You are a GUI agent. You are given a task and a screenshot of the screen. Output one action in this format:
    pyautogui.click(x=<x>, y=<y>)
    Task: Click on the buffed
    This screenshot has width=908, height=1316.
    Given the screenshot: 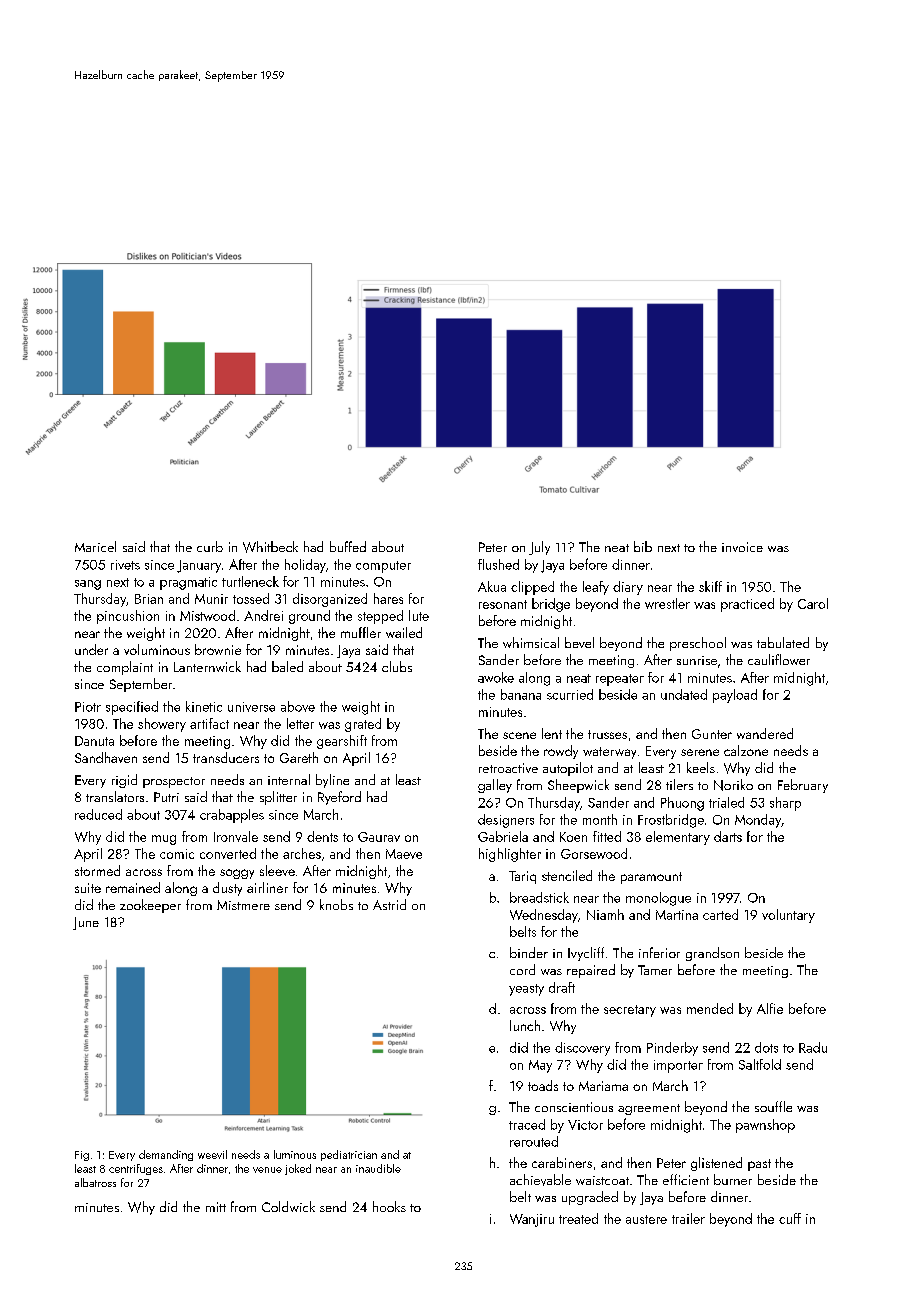 What is the action you would take?
    pyautogui.click(x=348, y=546)
